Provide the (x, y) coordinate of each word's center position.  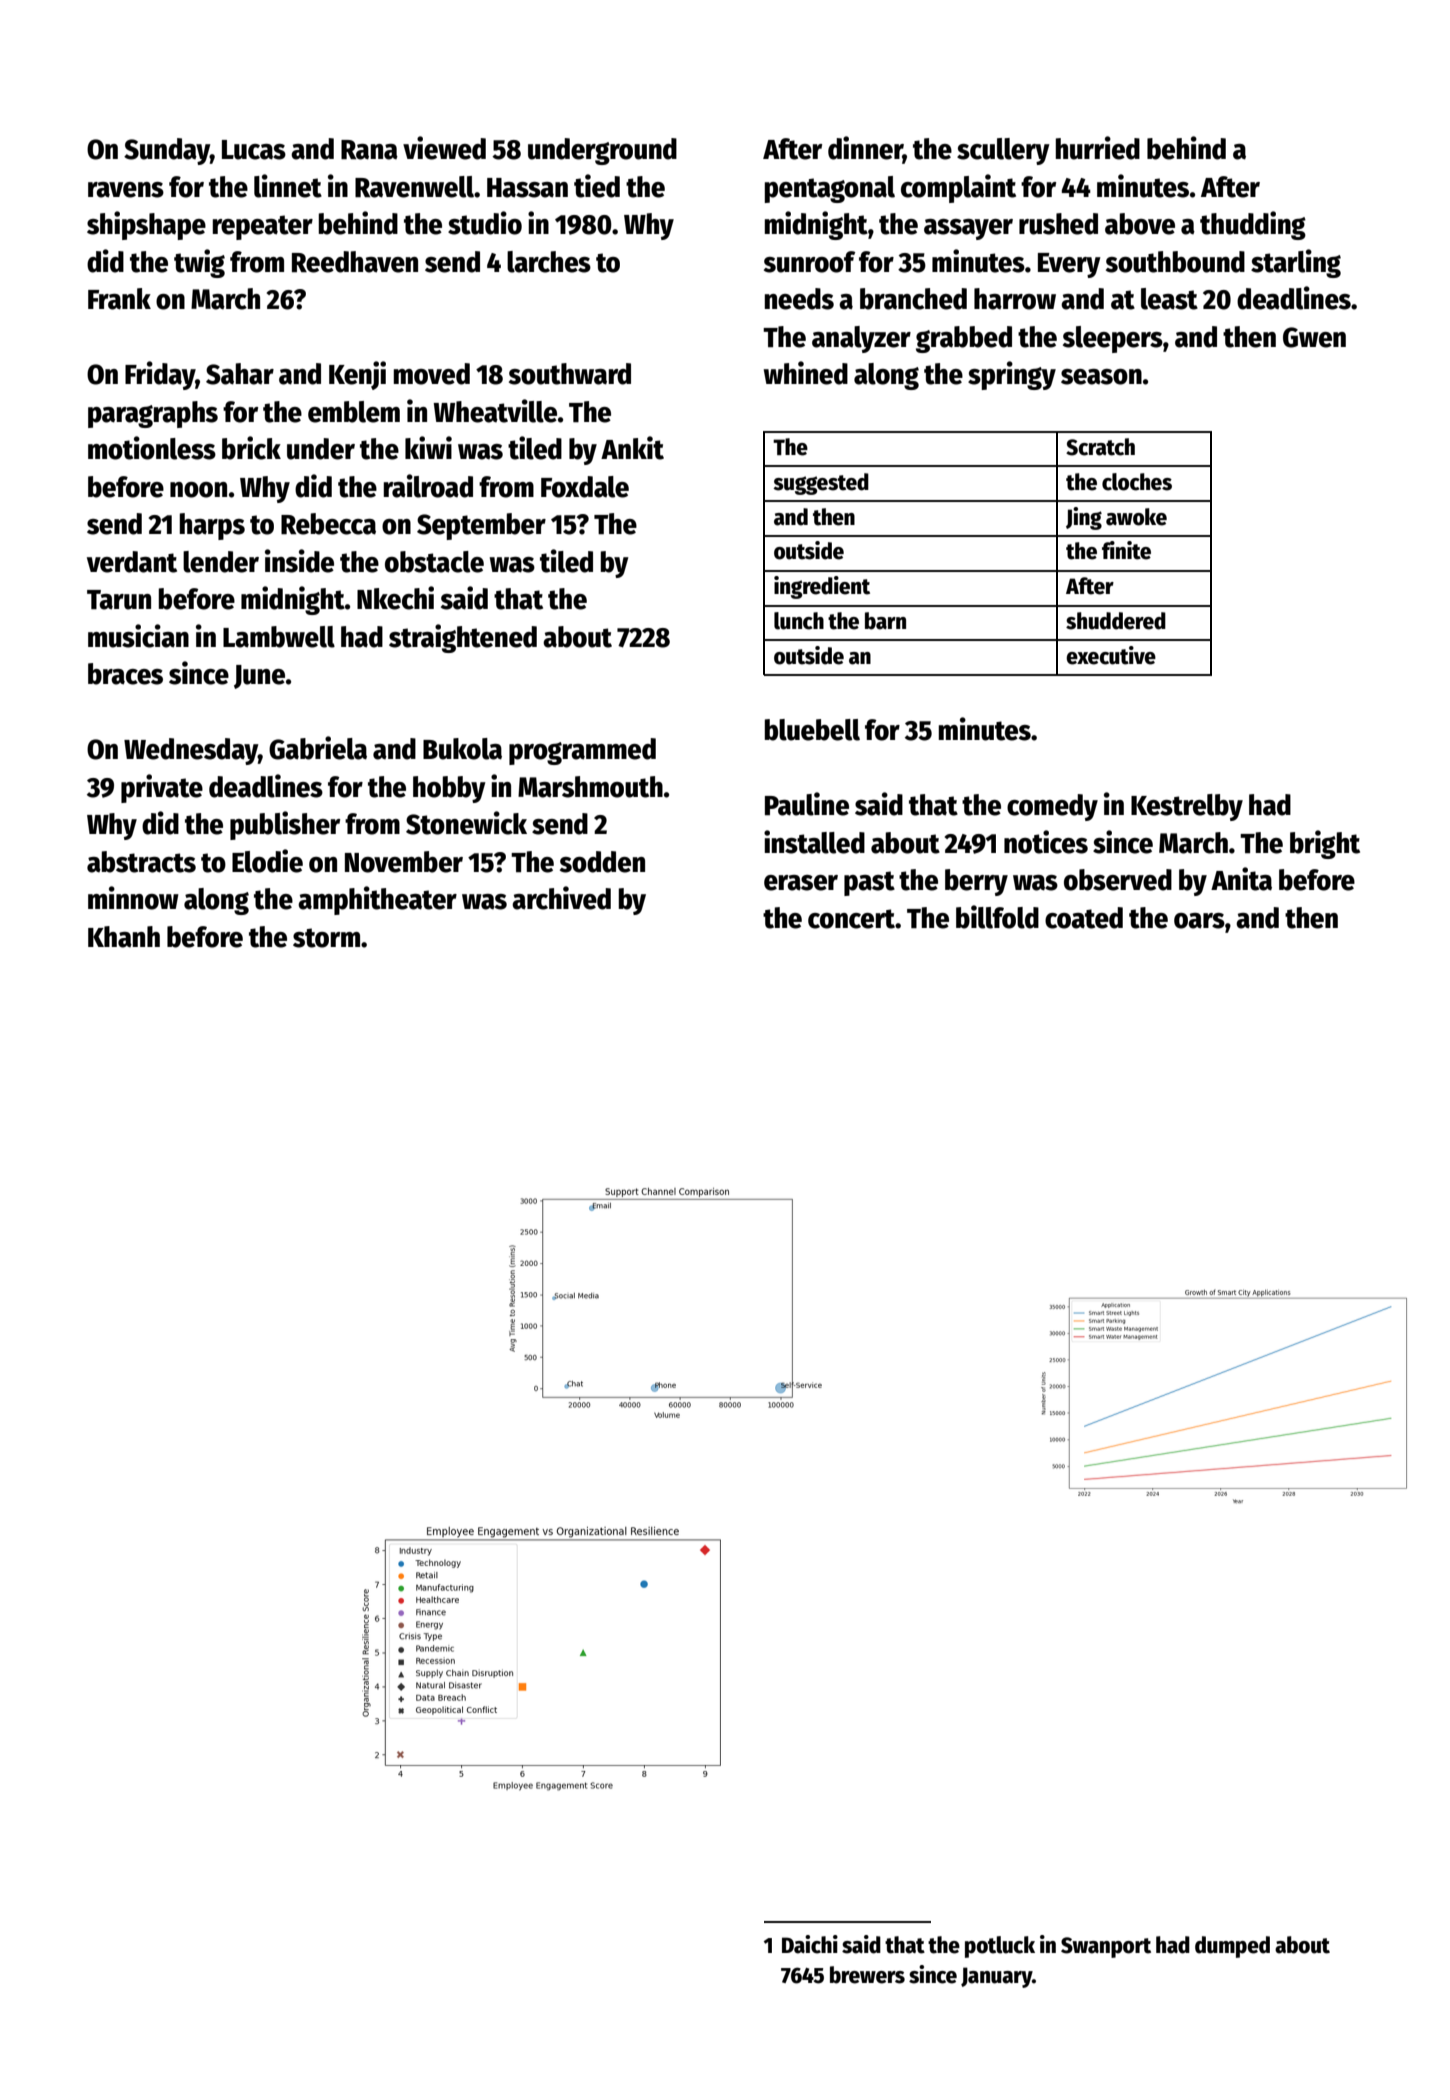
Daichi (810, 1944)
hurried (1098, 148)
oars (1199, 921)
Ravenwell (414, 187)
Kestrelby (1187, 807)
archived (561, 898)
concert (852, 919)
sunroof (809, 262)
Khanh (124, 937)
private (162, 788)
